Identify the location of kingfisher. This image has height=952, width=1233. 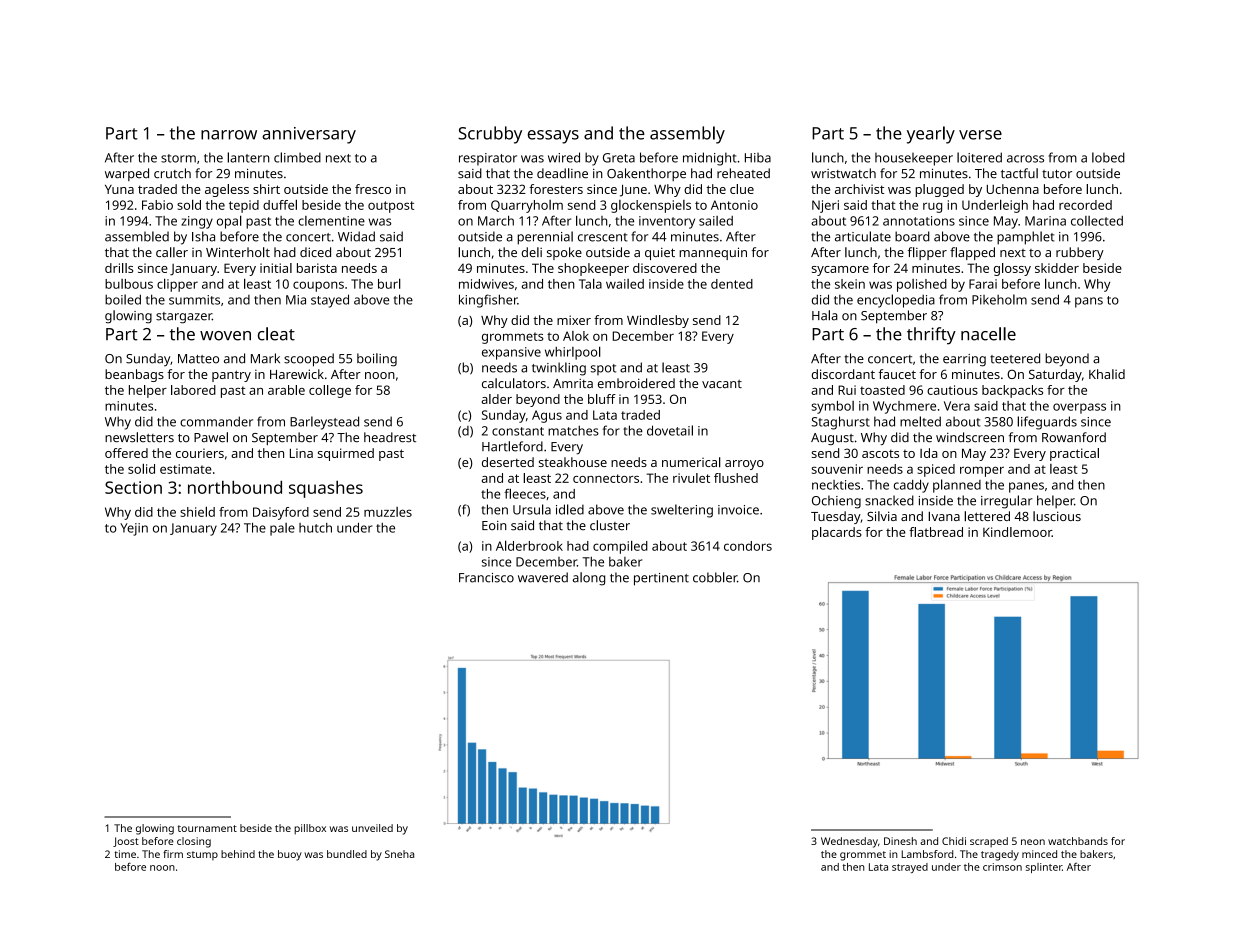
(488, 301).
